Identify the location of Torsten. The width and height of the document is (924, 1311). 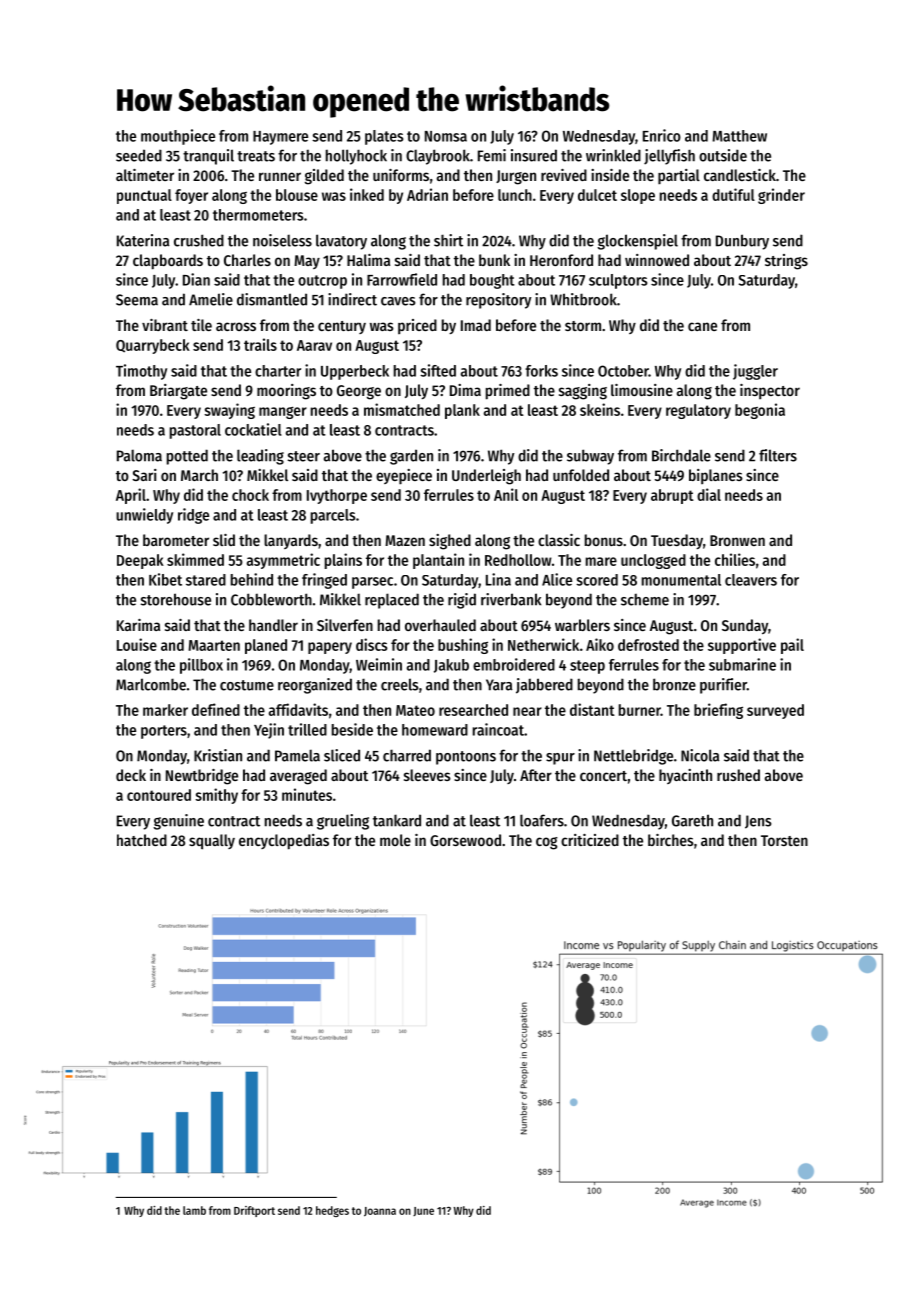
(784, 840).
